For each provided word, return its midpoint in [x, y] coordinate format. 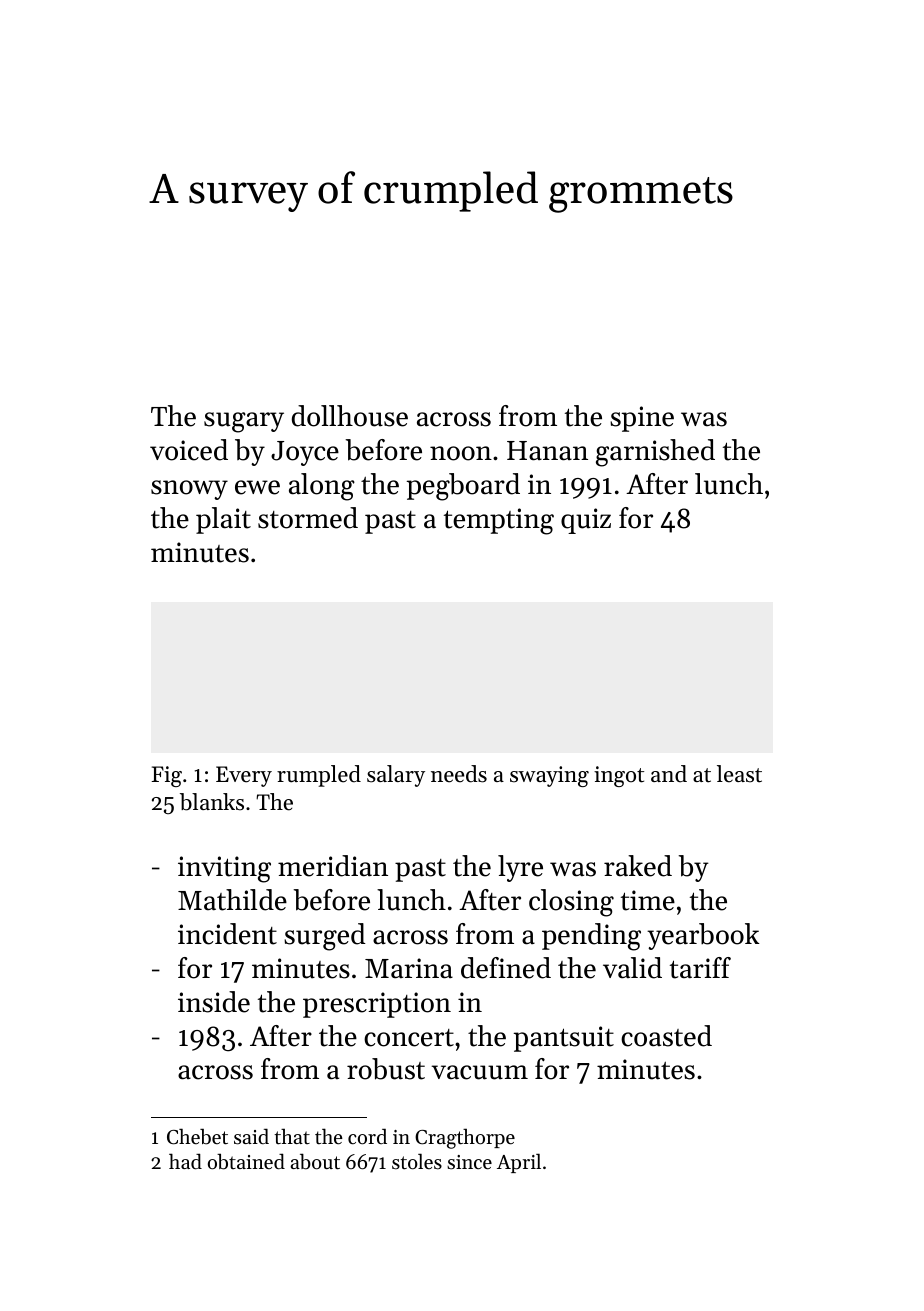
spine [642, 419]
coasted [666, 1036]
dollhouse [350, 416]
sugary [244, 422]
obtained [246, 1161]
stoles [417, 1161]
